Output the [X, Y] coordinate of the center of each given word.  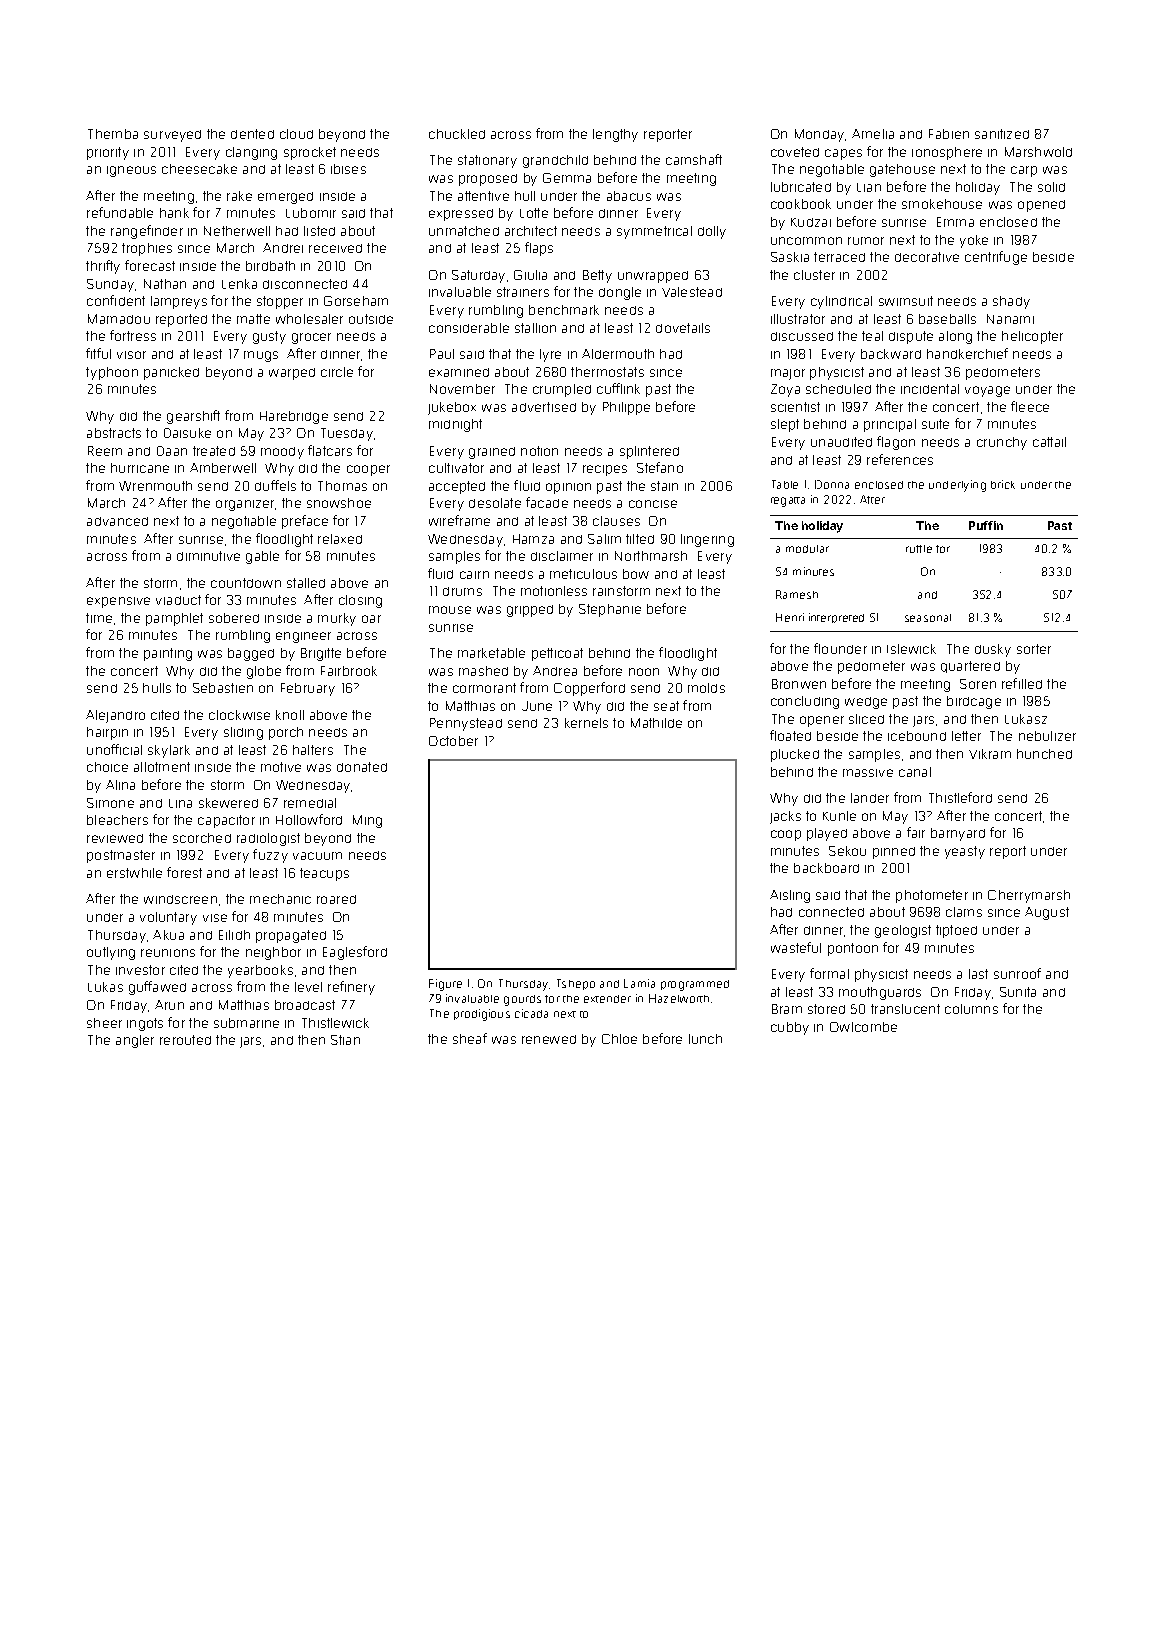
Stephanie [610, 610]
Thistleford [960, 797]
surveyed [172, 136]
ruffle [919, 549]
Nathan [165, 284]
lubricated [801, 187]
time [99, 618]
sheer [104, 1023]
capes [843, 154]
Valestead [692, 292]
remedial [310, 803]
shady [1011, 302]
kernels [586, 723]
